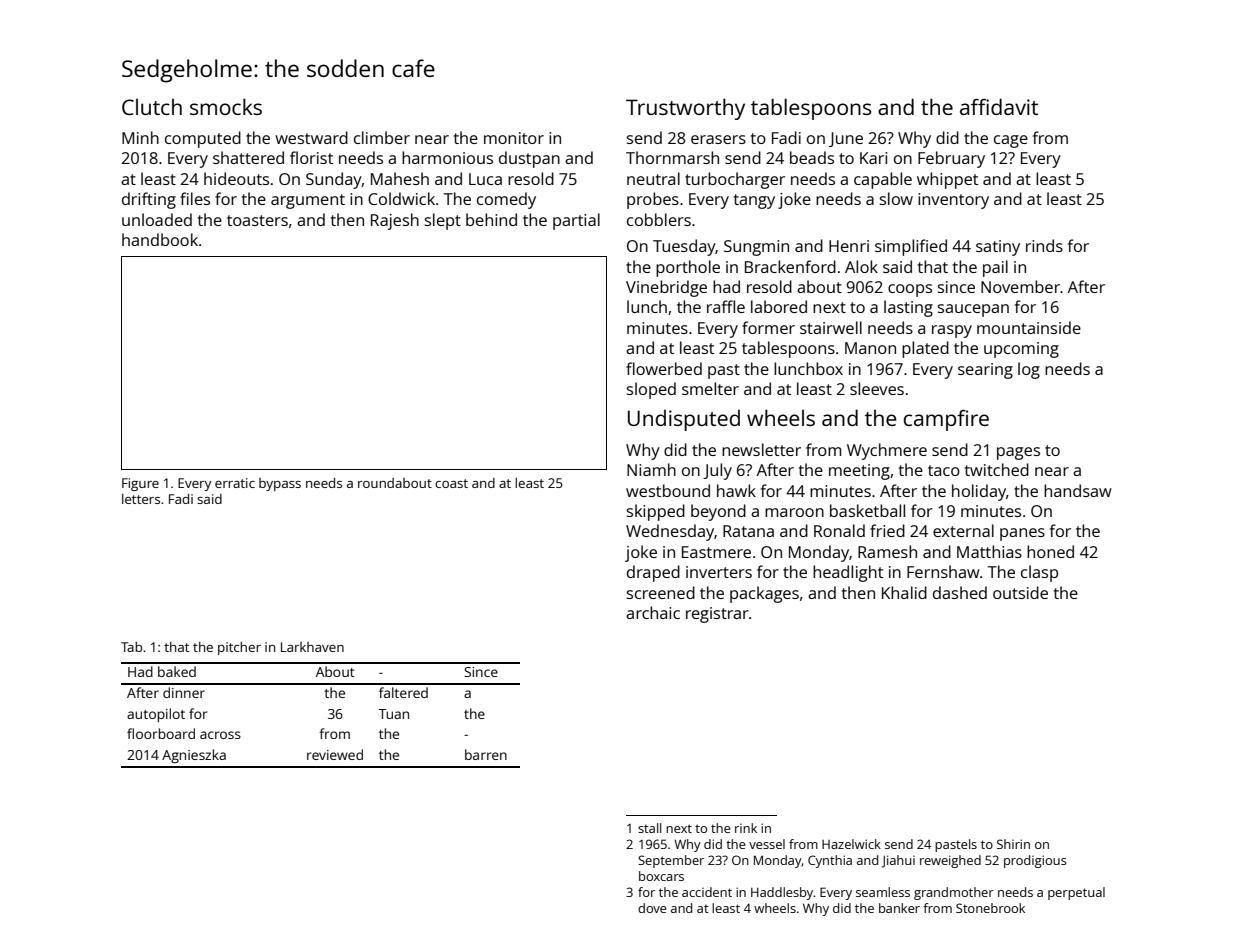 This screenshot has width=1233, height=952. What do you see at coordinates (944, 470) in the screenshot?
I see `taco` at bounding box center [944, 470].
